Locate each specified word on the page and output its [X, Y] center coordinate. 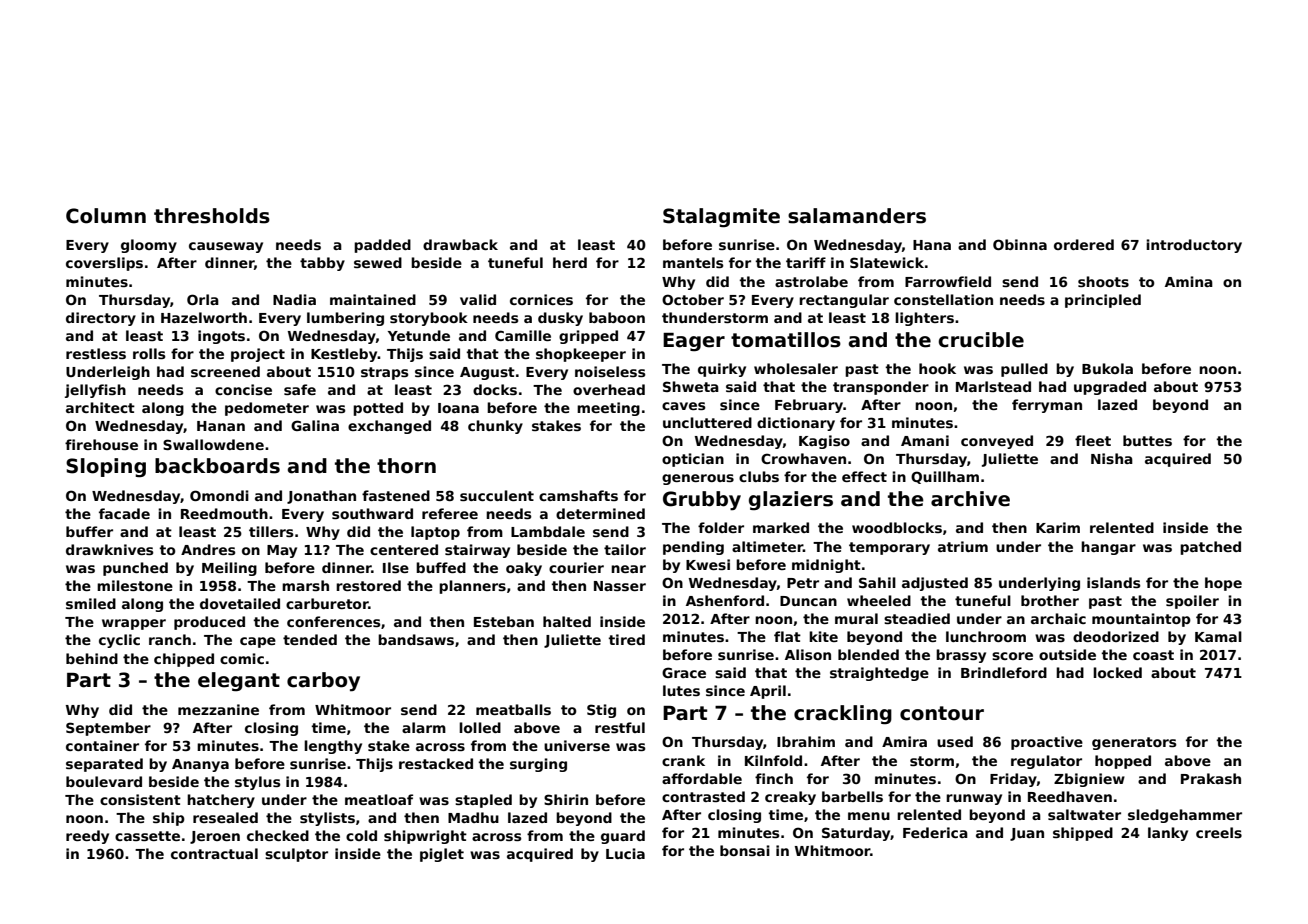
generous [698, 479]
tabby [322, 264]
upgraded [1110, 388]
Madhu [473, 817]
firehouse [101, 444]
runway [974, 799]
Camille [523, 335]
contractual [214, 853]
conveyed [997, 442]
